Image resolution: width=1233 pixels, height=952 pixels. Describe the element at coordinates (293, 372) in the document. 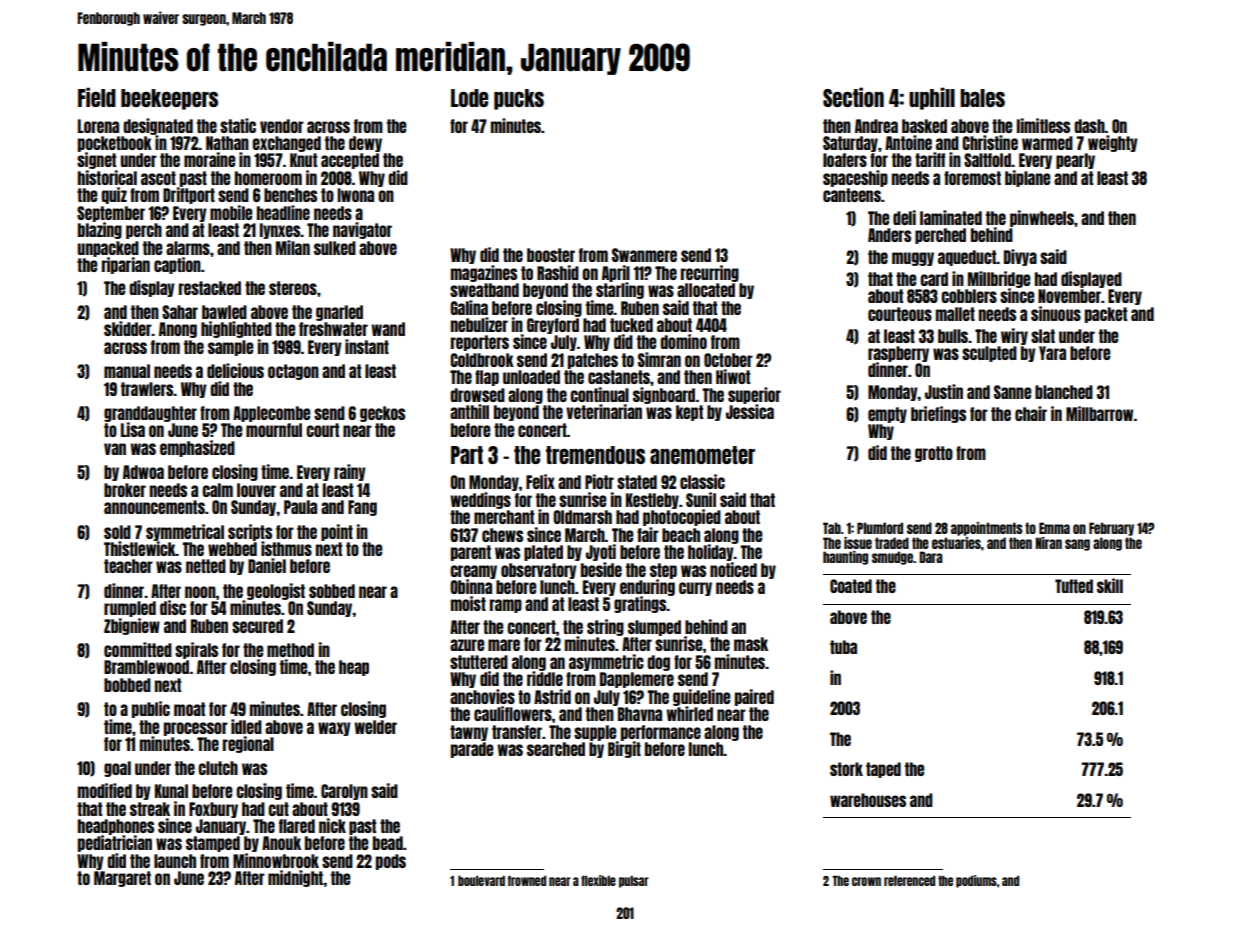

I see `octagon` at that location.
